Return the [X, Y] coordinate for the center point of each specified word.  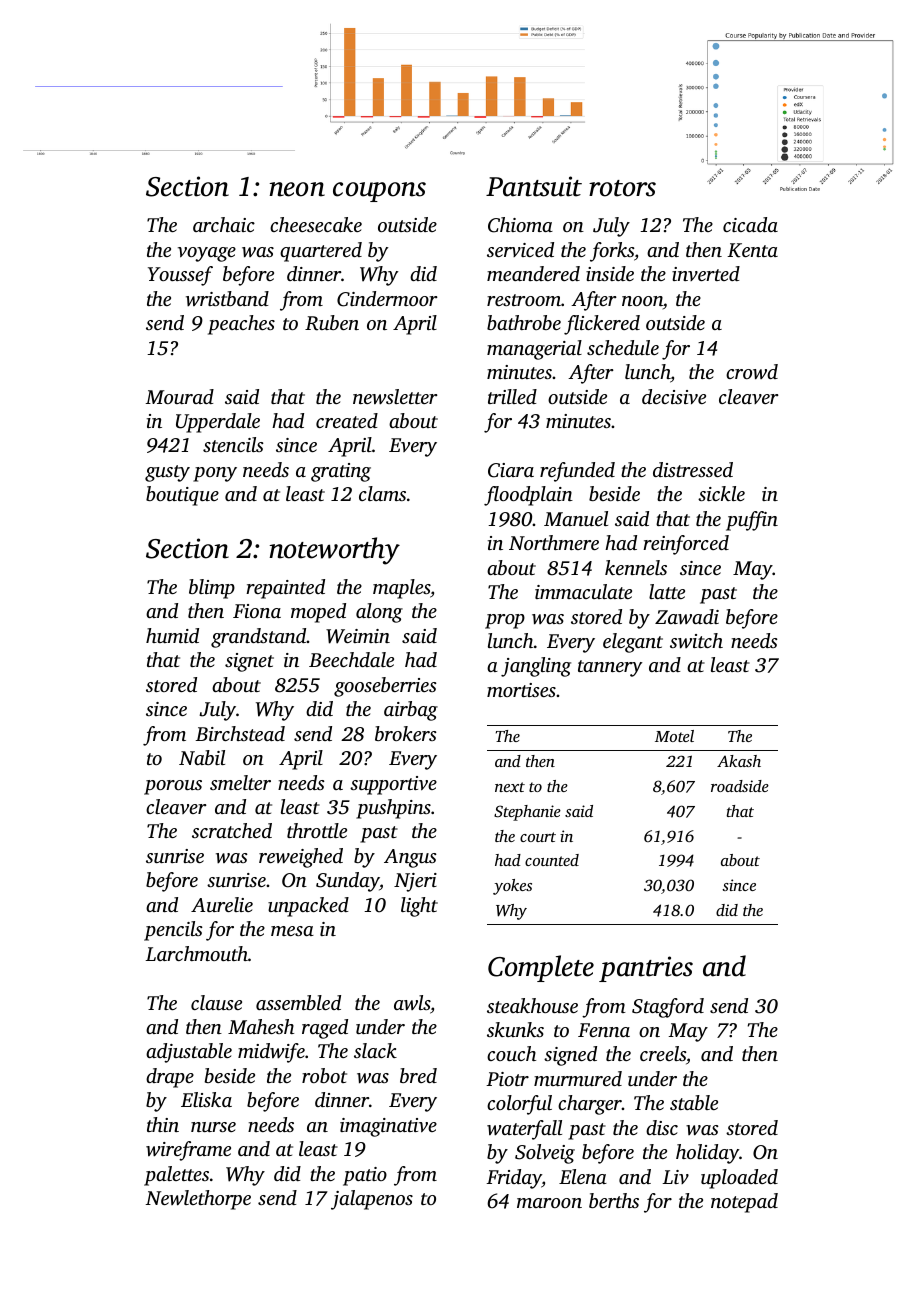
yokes [512, 887]
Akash [739, 761]
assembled [298, 1002]
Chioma [520, 225]
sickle [721, 493]
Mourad [180, 396]
